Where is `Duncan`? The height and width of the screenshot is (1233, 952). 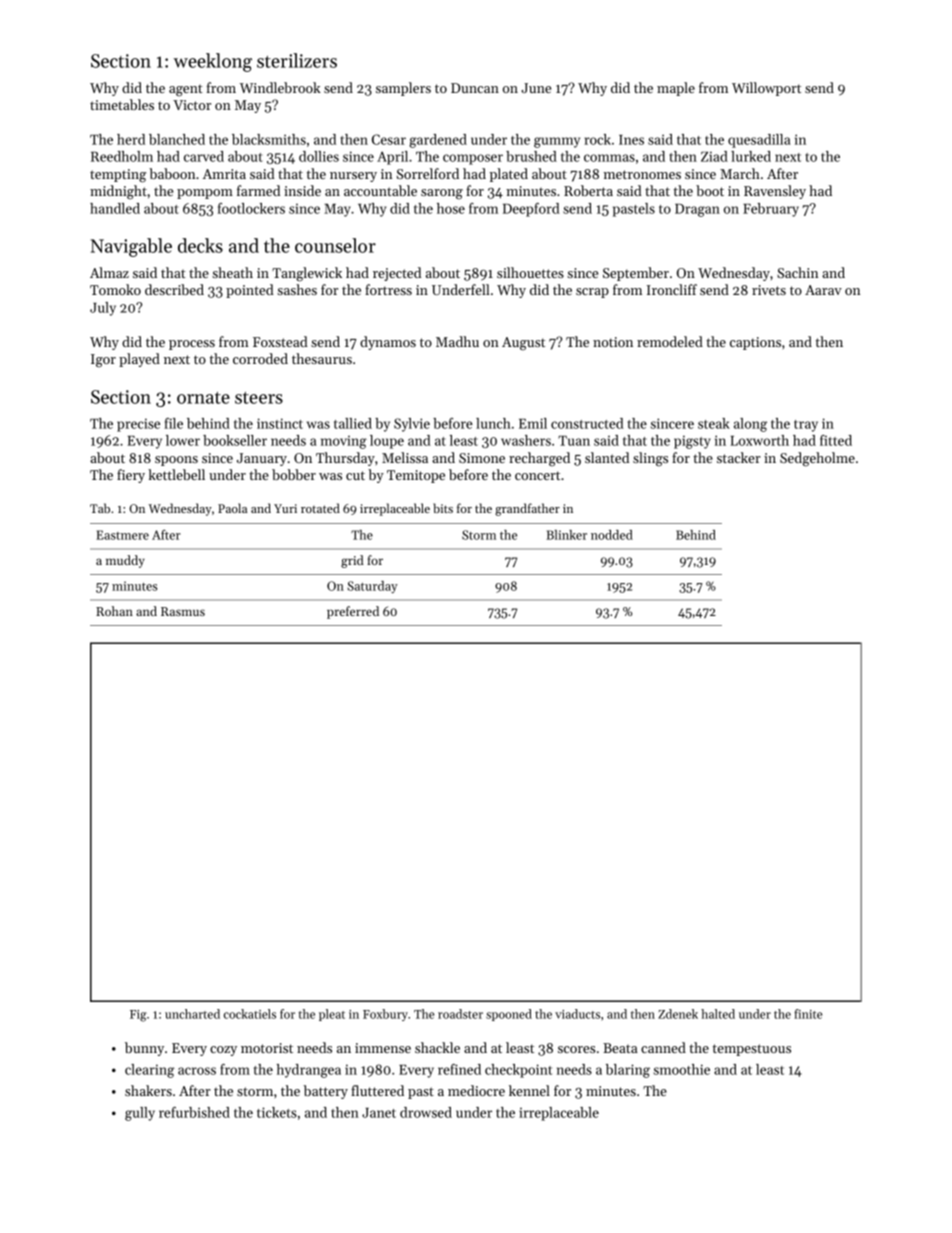 Duncan is located at coordinates (475, 88).
